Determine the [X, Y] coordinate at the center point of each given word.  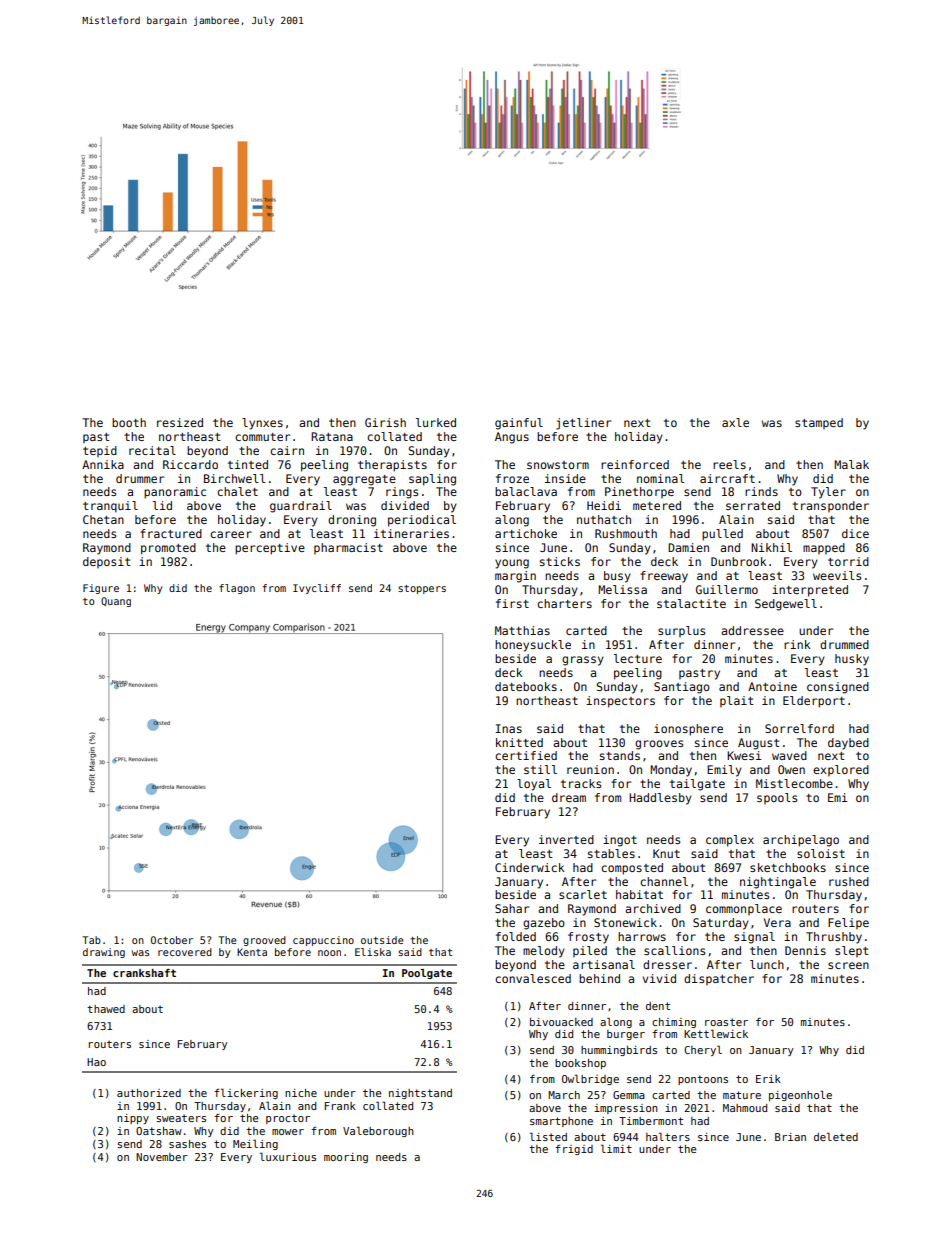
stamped [819, 423]
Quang [116, 602]
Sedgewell [786, 605]
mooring [346, 1158]
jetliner [583, 424]
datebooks [526, 686]
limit [616, 1149]
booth [129, 422]
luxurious [288, 1157]
